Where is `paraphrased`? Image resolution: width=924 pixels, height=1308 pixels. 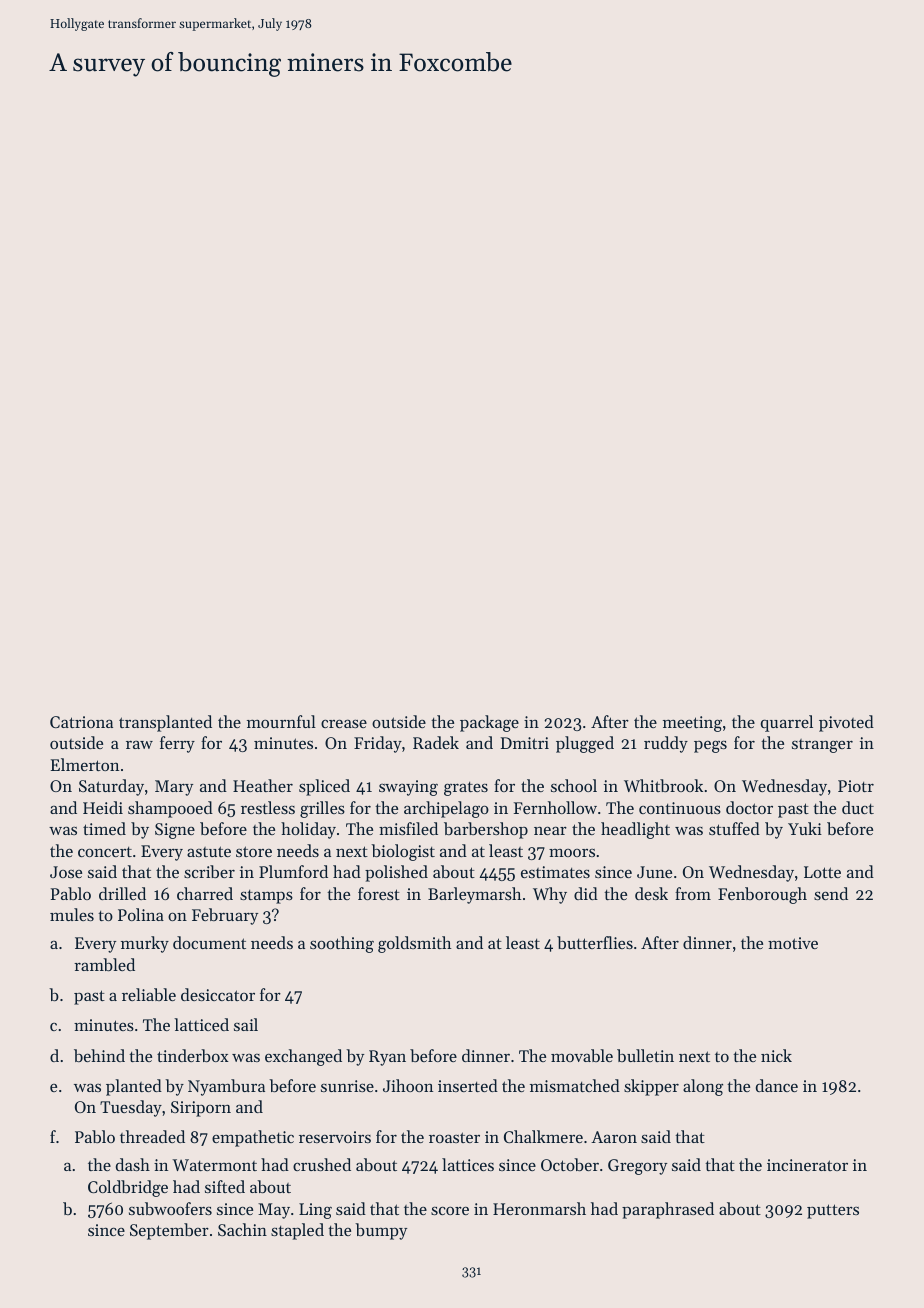
paraphrased is located at coordinates (668, 1210).
